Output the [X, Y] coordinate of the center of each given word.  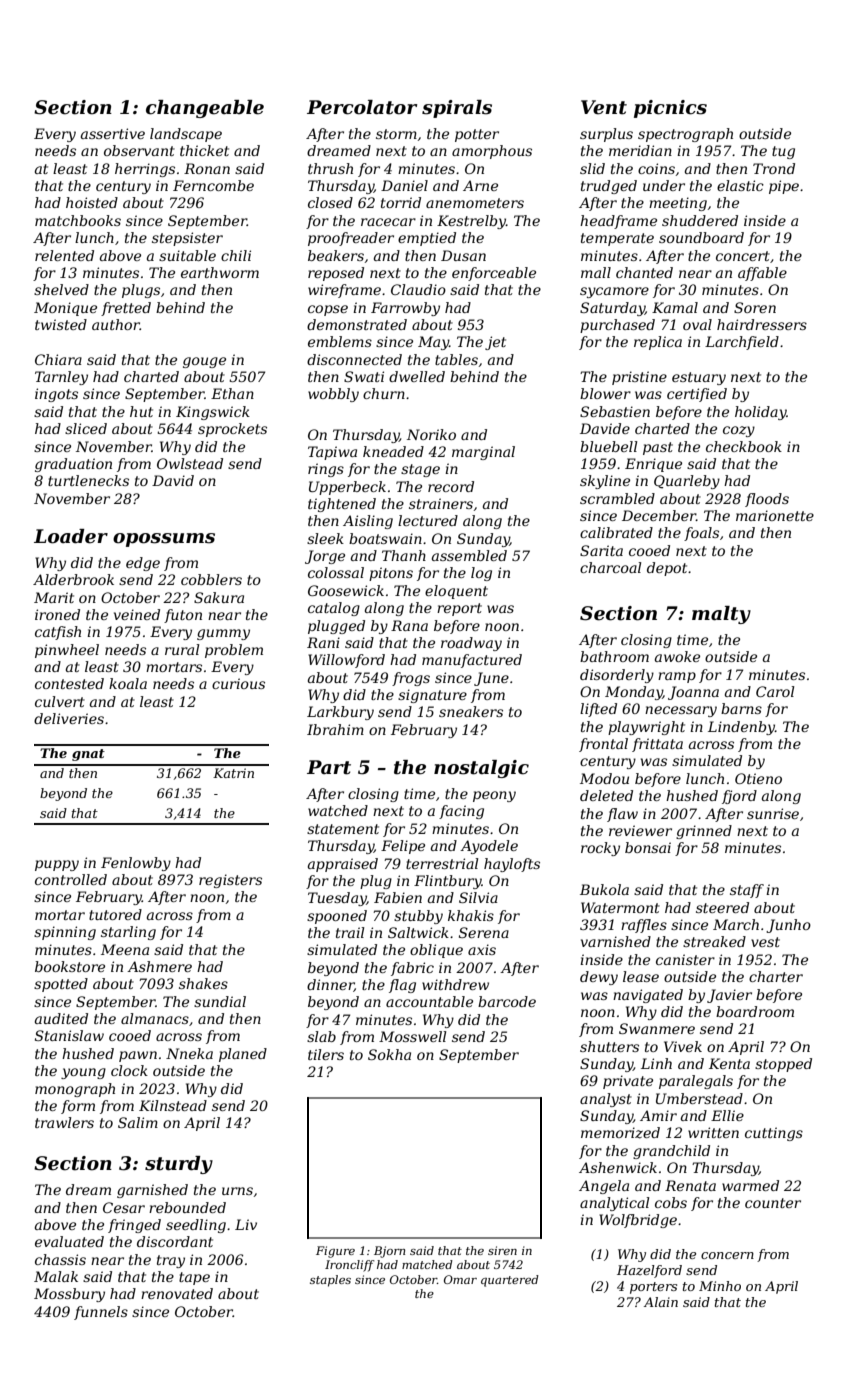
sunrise [773, 813]
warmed [750, 1185]
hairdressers [762, 324]
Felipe [403, 847]
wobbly [333, 395]
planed [243, 1055]
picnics [670, 109]
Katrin [233, 773]
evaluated [69, 1241]
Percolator [362, 107]
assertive [113, 133]
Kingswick [213, 413]
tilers [326, 1054]
